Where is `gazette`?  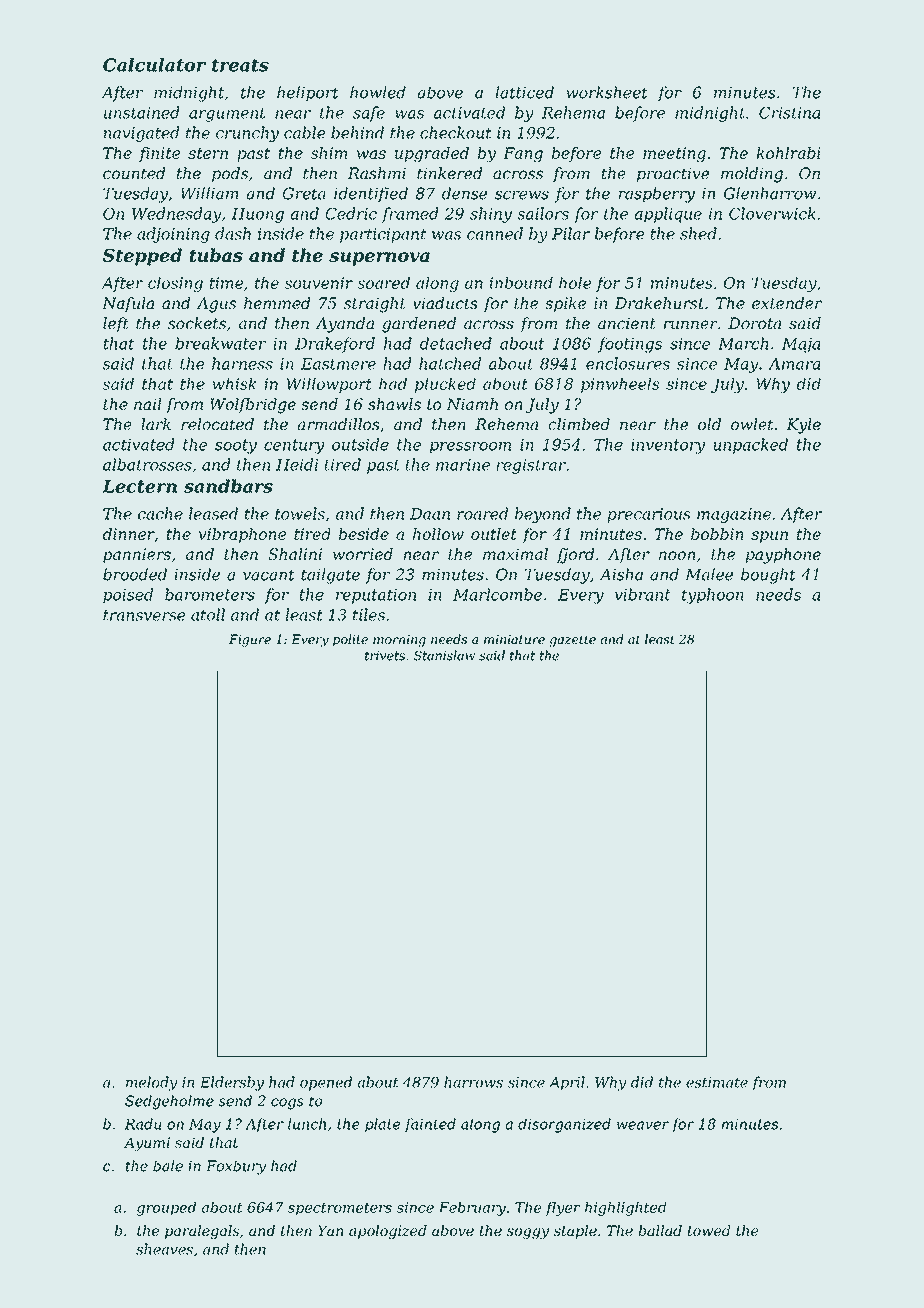
gazette is located at coordinates (573, 641).
